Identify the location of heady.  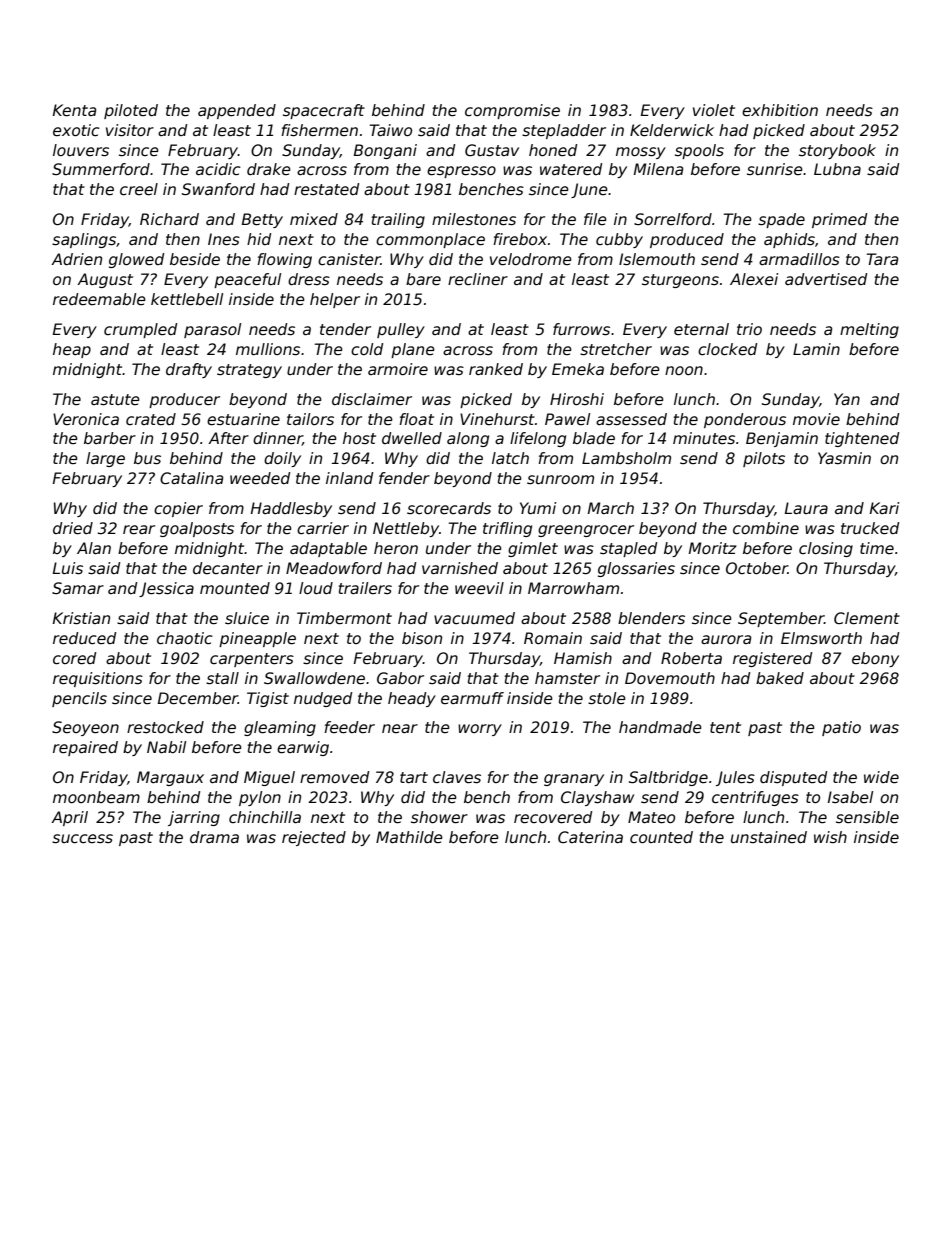
(412, 699).
